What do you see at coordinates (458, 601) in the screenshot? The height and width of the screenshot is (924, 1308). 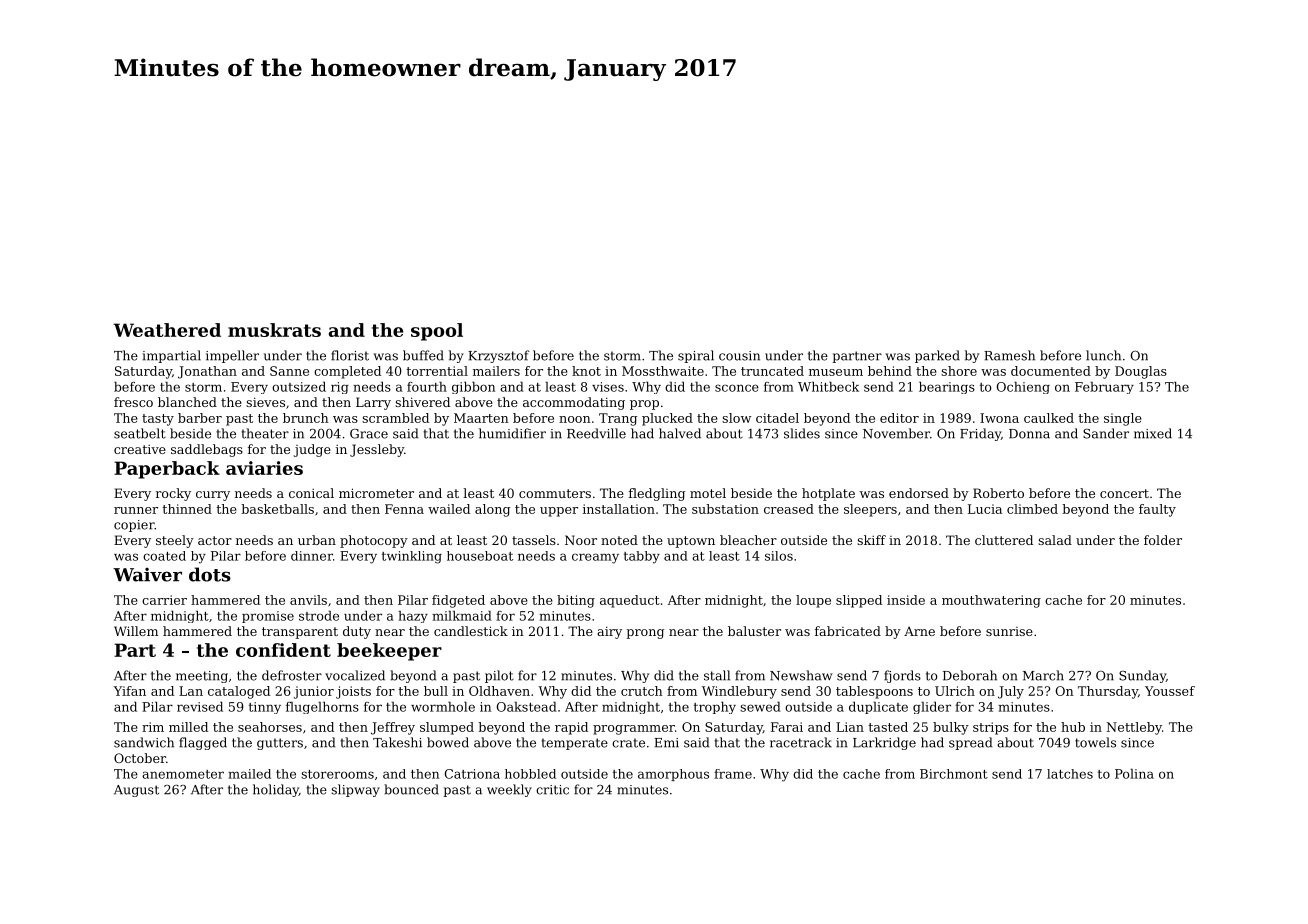 I see `fidgeted` at bounding box center [458, 601].
